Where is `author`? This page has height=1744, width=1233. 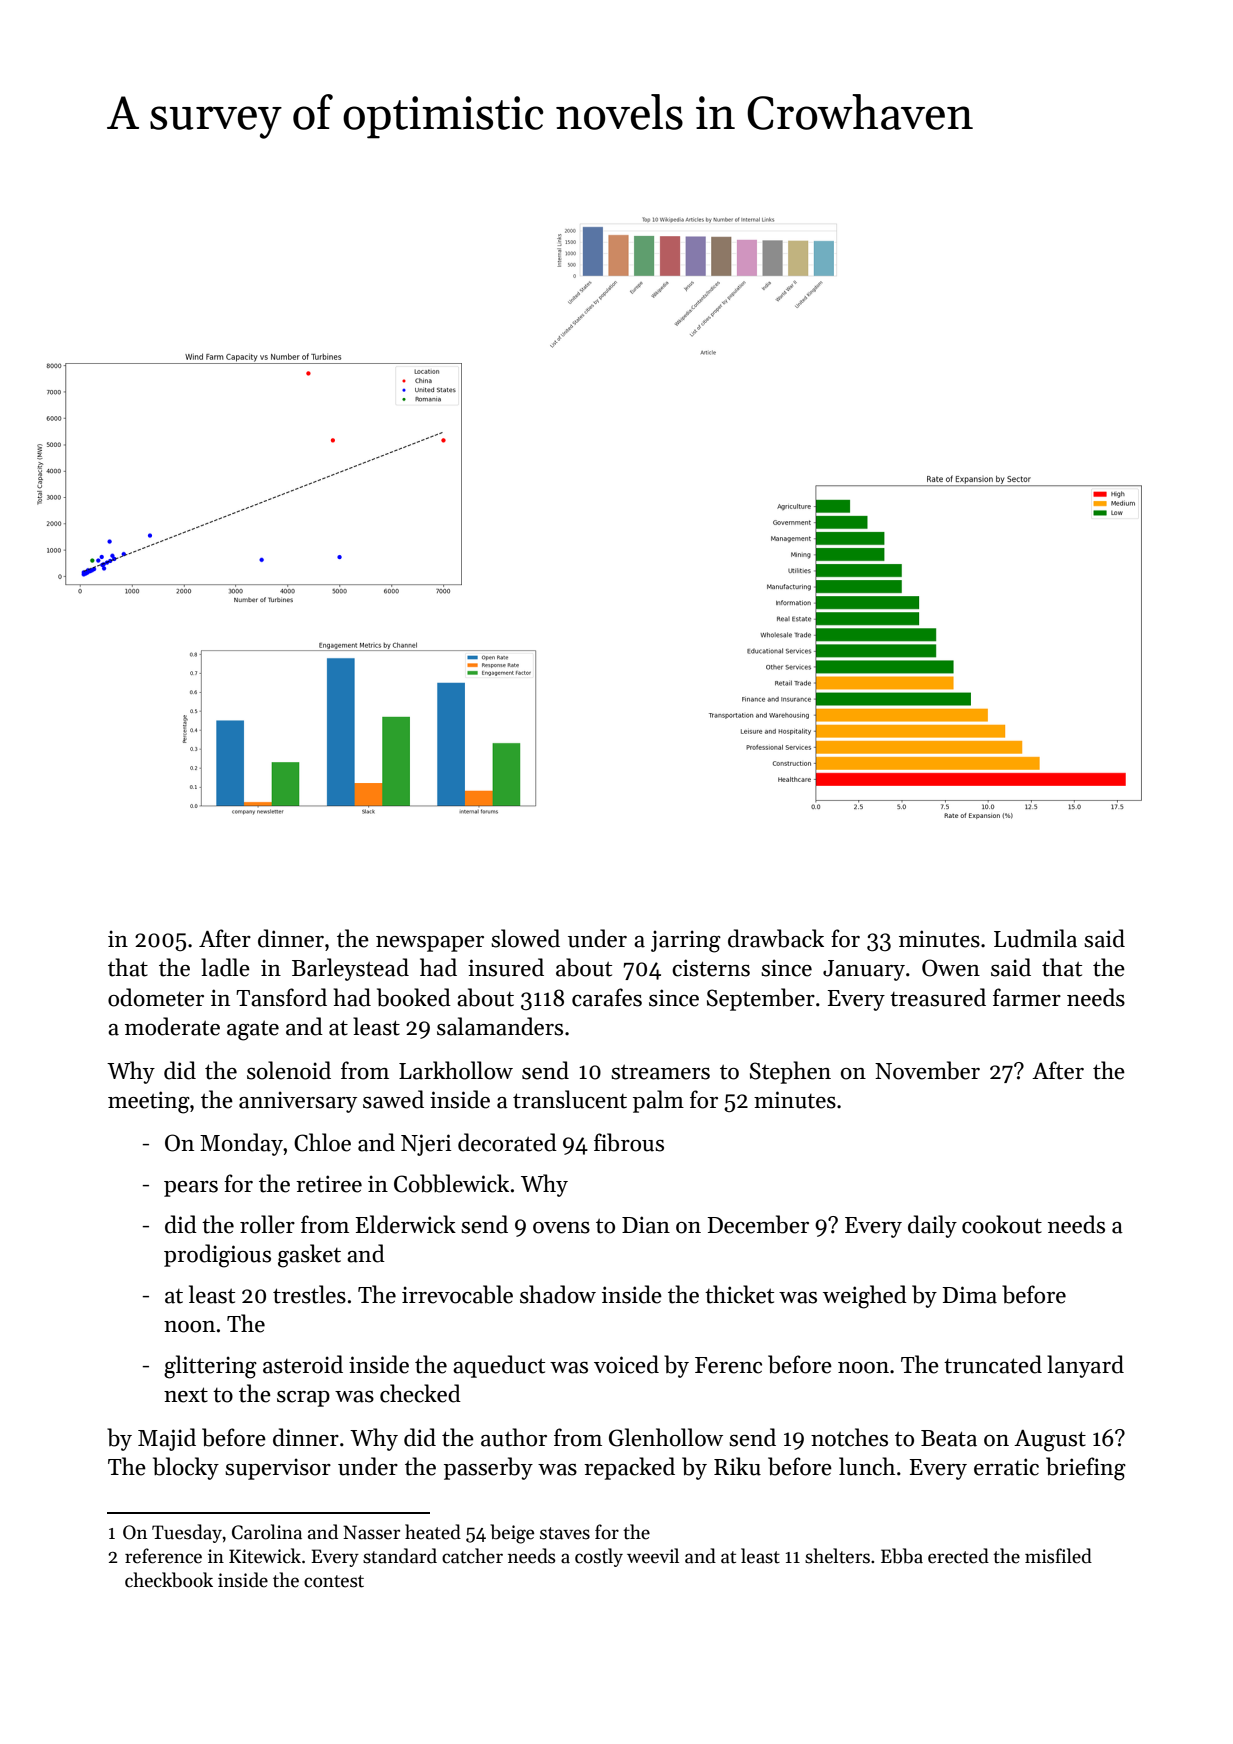 author is located at coordinates (514, 1437).
